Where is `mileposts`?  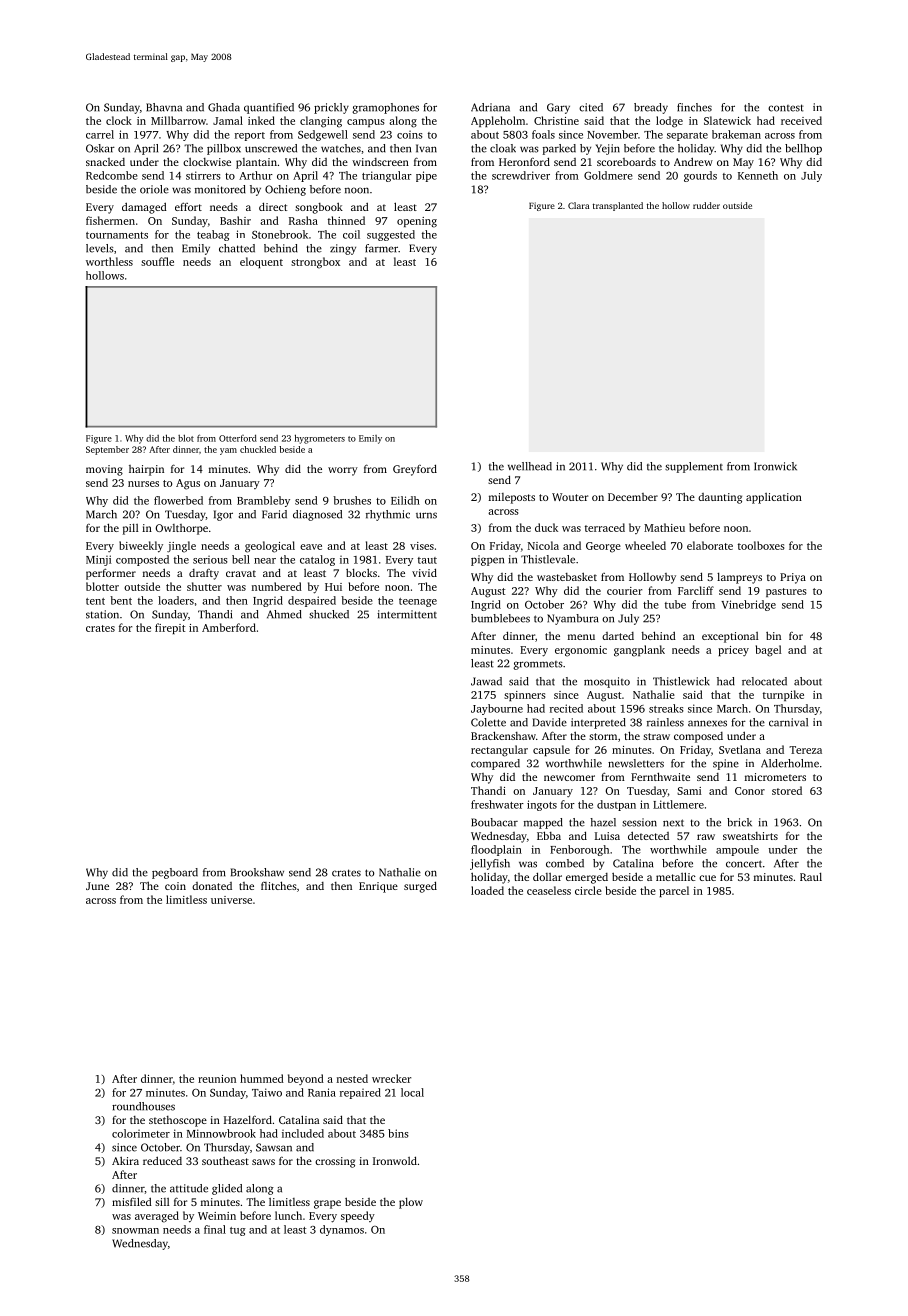
mileposts is located at coordinates (512, 498).
